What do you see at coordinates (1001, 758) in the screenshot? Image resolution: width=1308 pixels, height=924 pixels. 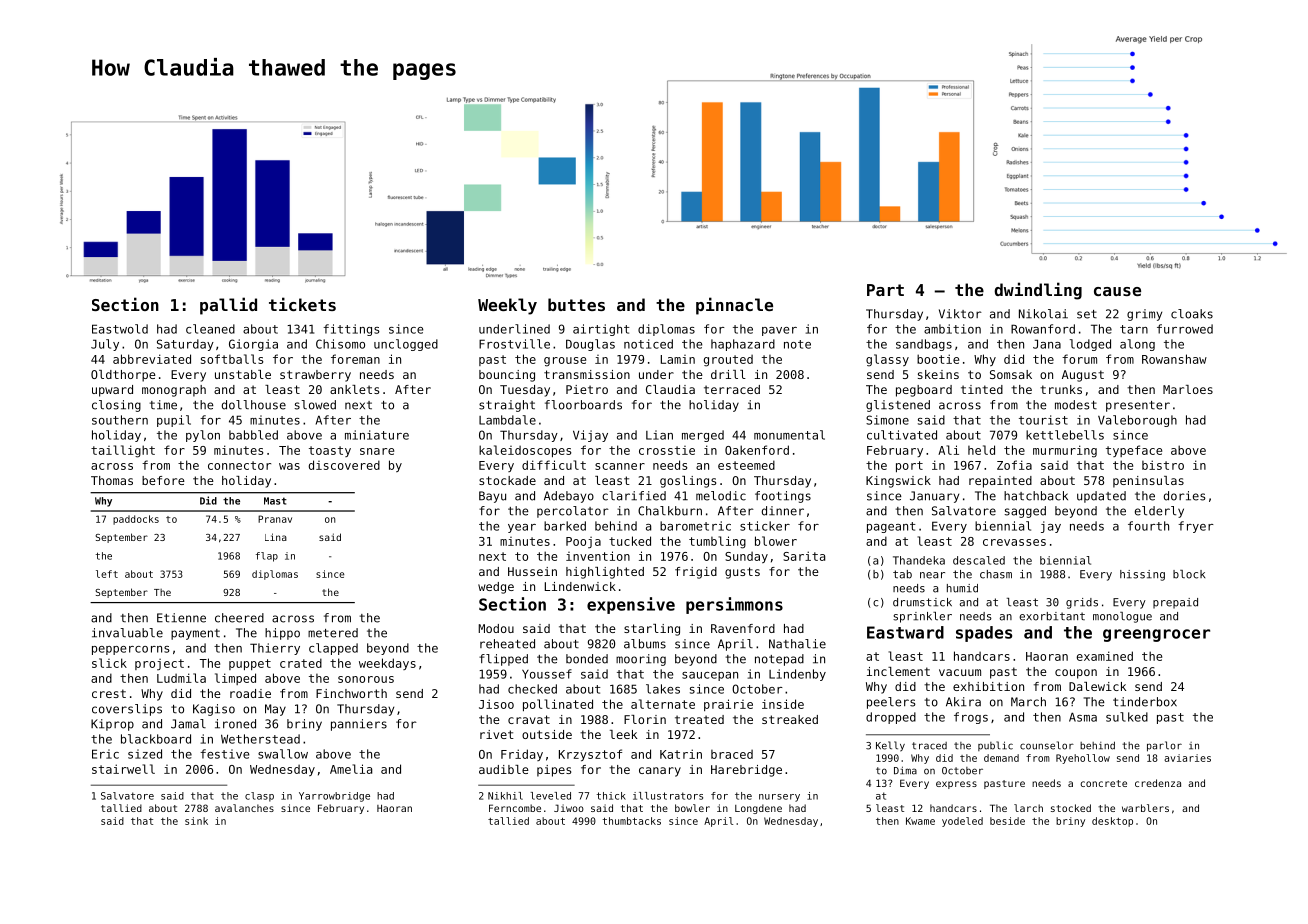 I see `demand` at bounding box center [1001, 758].
